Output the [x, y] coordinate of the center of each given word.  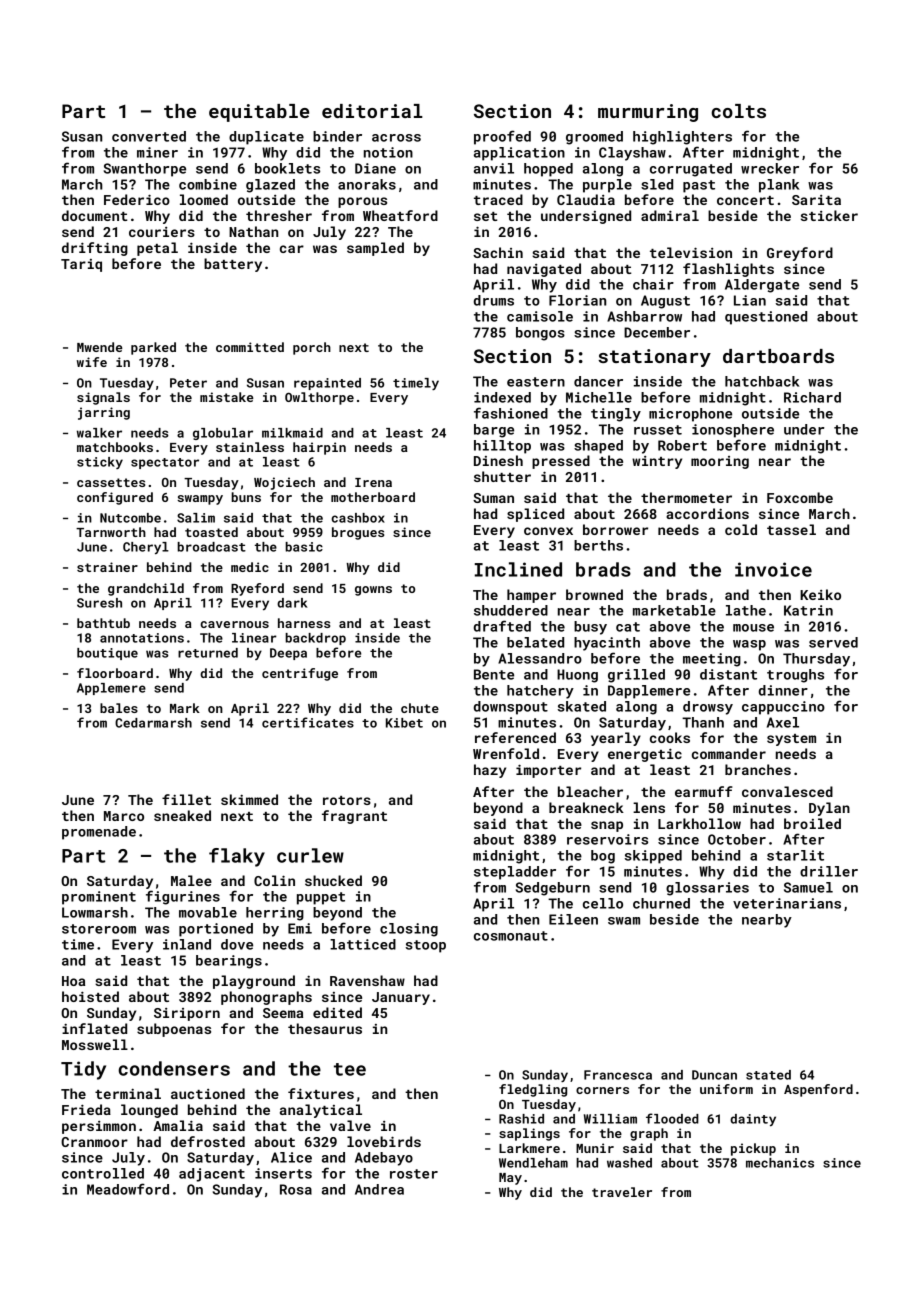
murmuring [648, 113]
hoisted [90, 996]
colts [738, 111]
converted [149, 136]
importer [548, 771]
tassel [791, 529]
